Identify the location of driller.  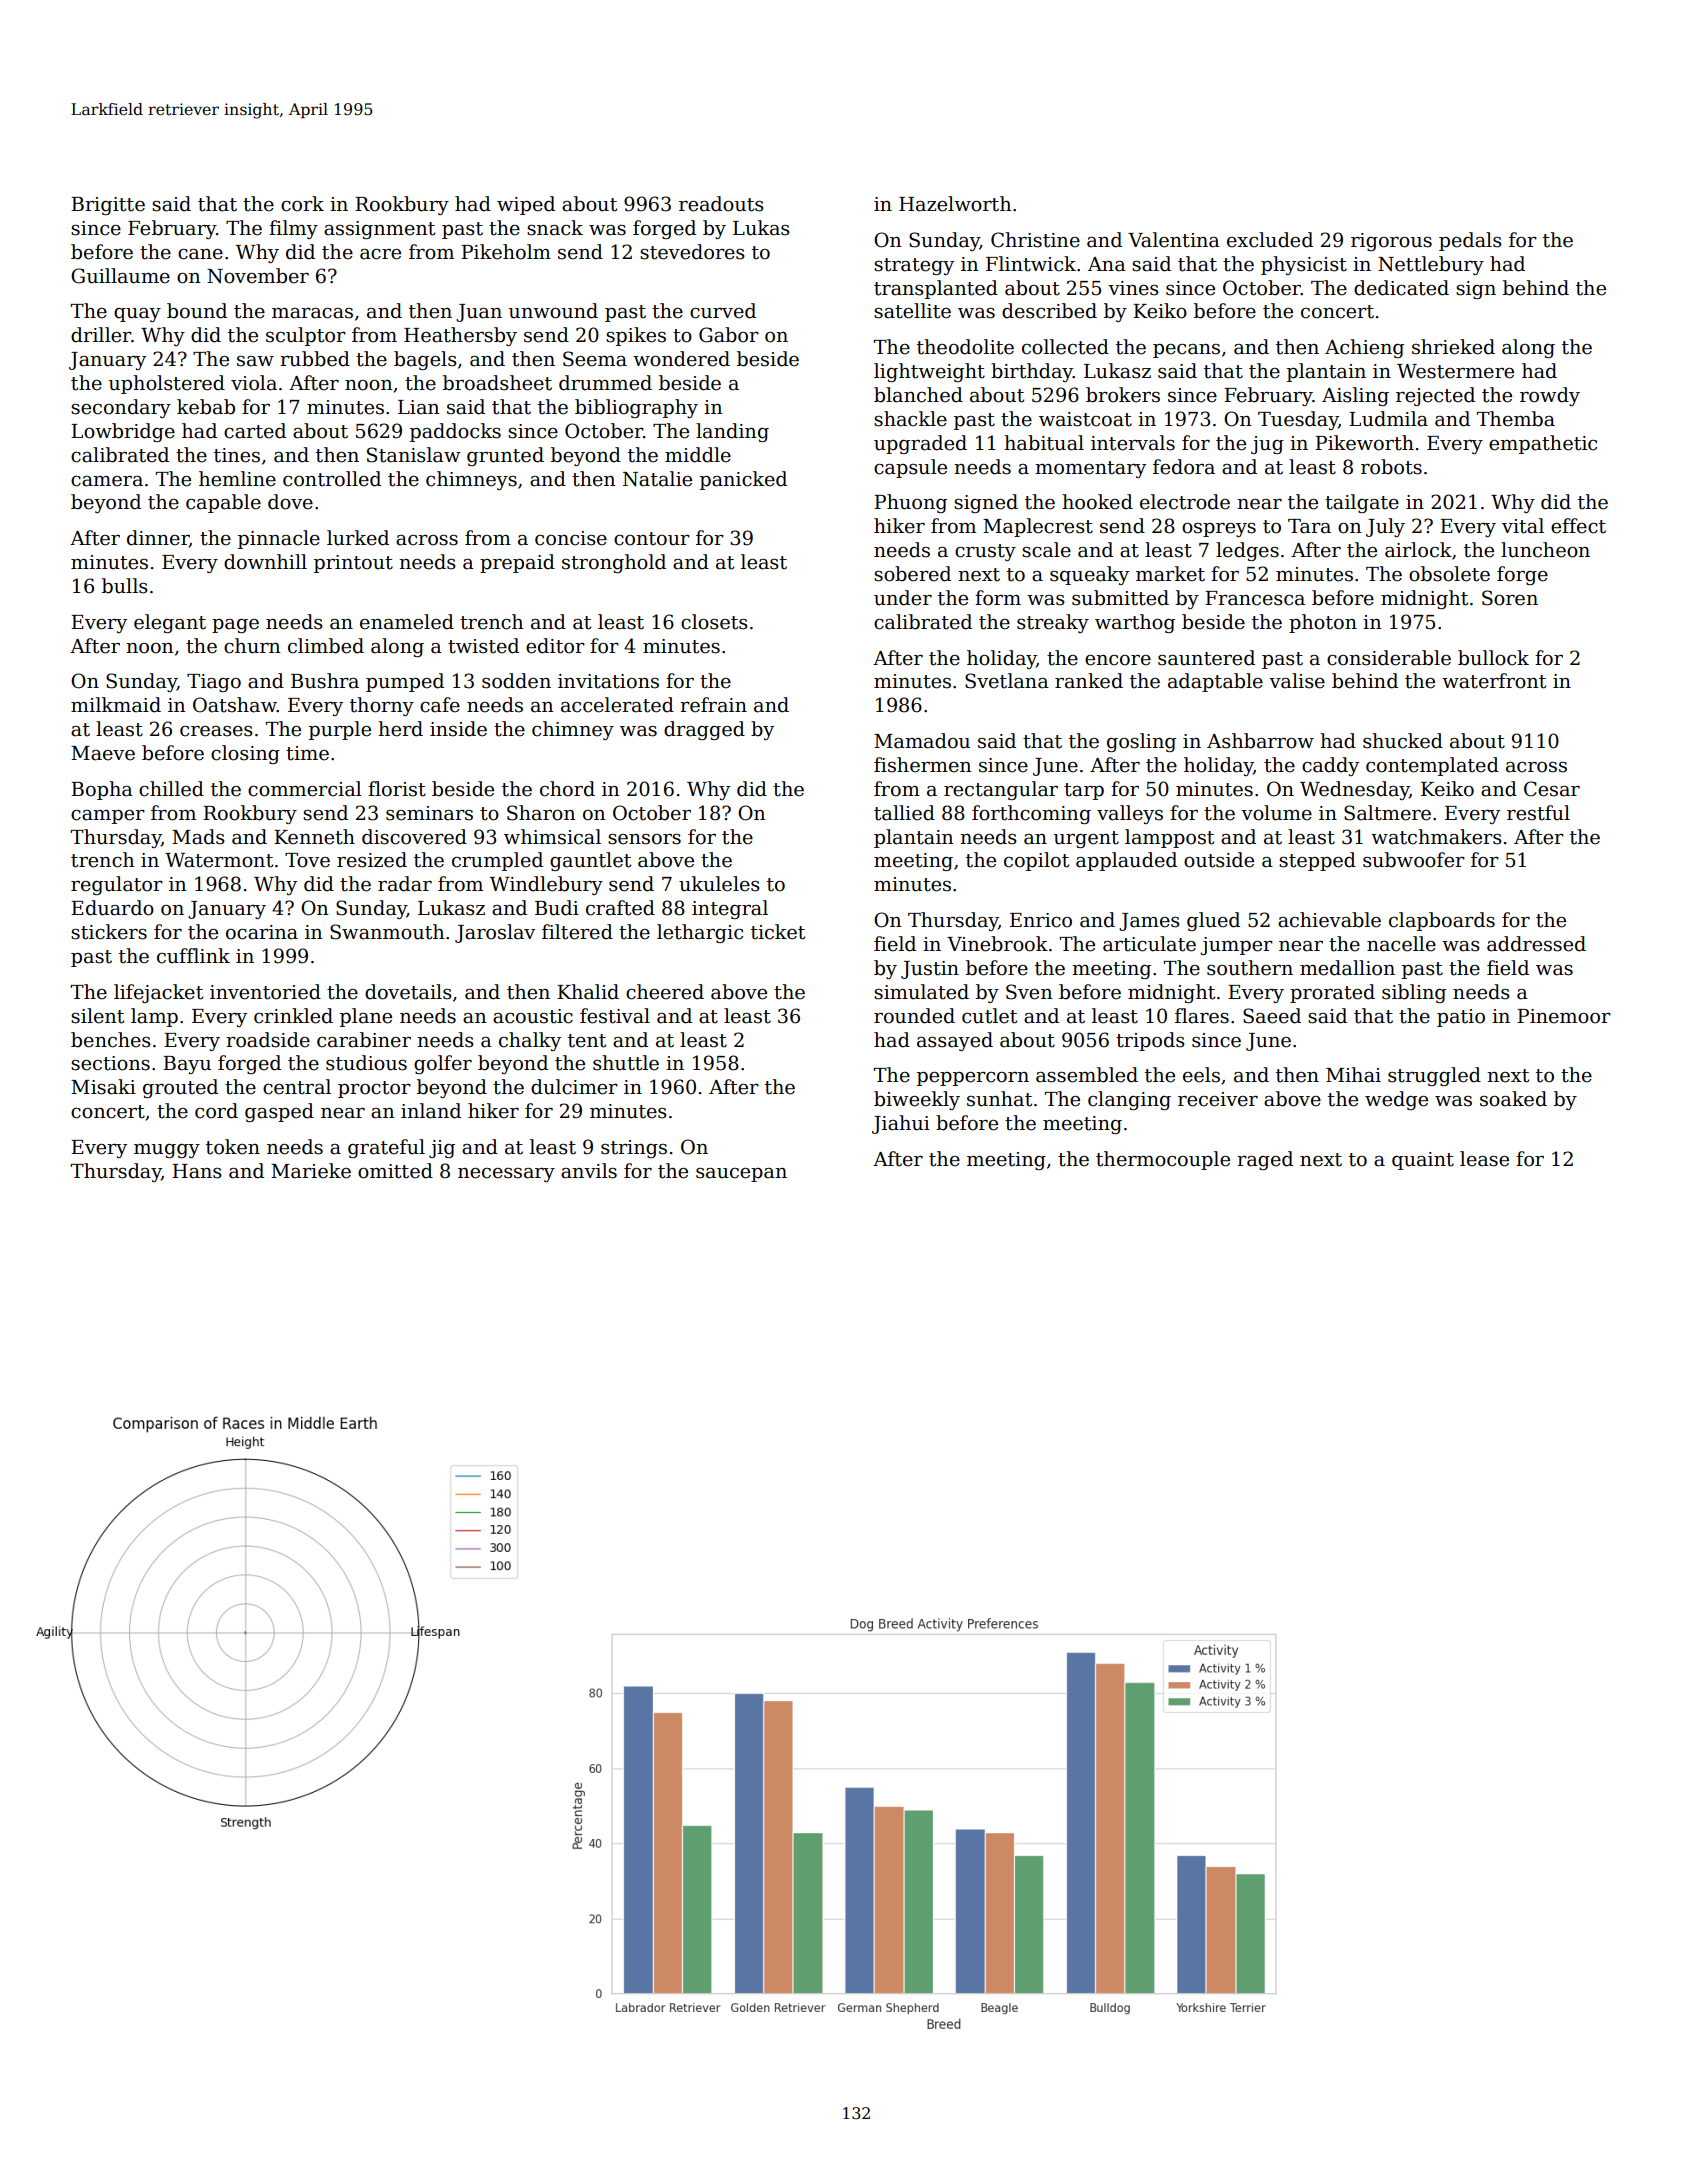
(101, 335).
